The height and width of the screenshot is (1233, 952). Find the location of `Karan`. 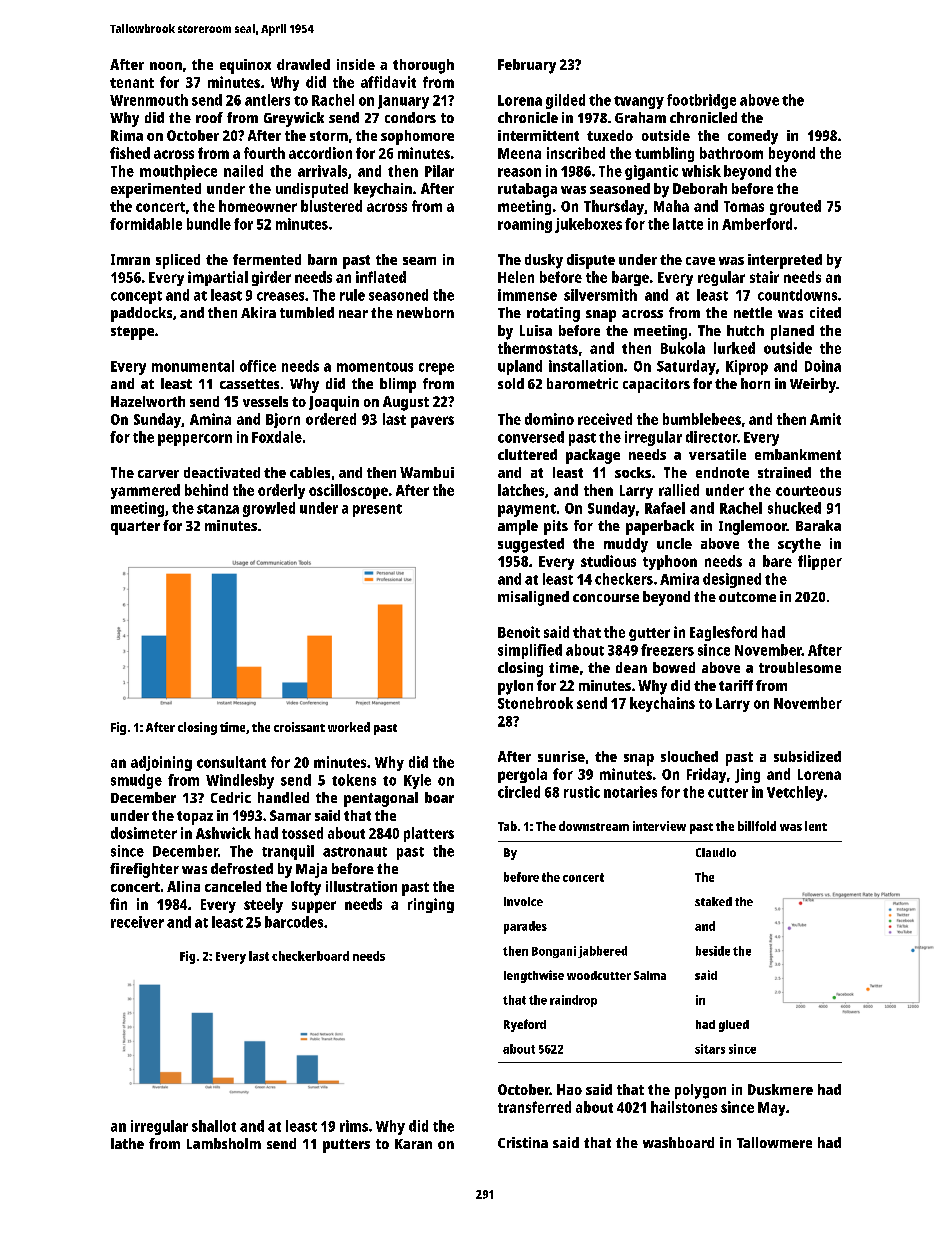

Karan is located at coordinates (413, 1144).
